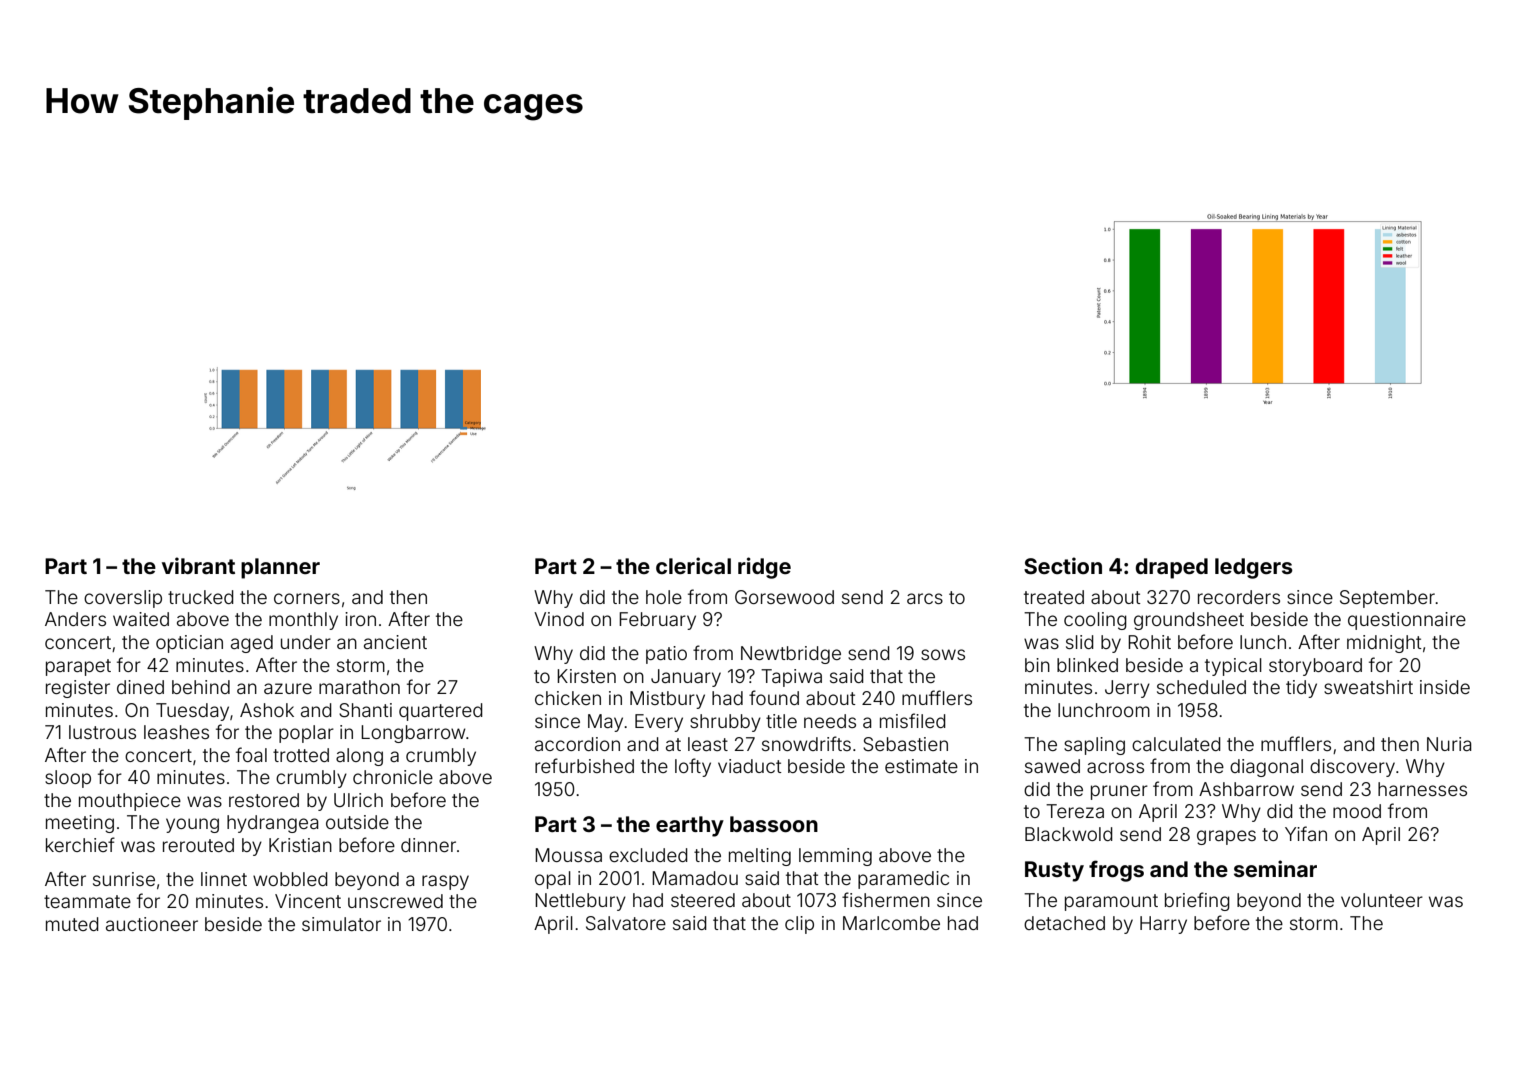 The height and width of the document is (1075, 1520). Describe the element at coordinates (198, 565) in the document. I see `vibrant` at that location.
